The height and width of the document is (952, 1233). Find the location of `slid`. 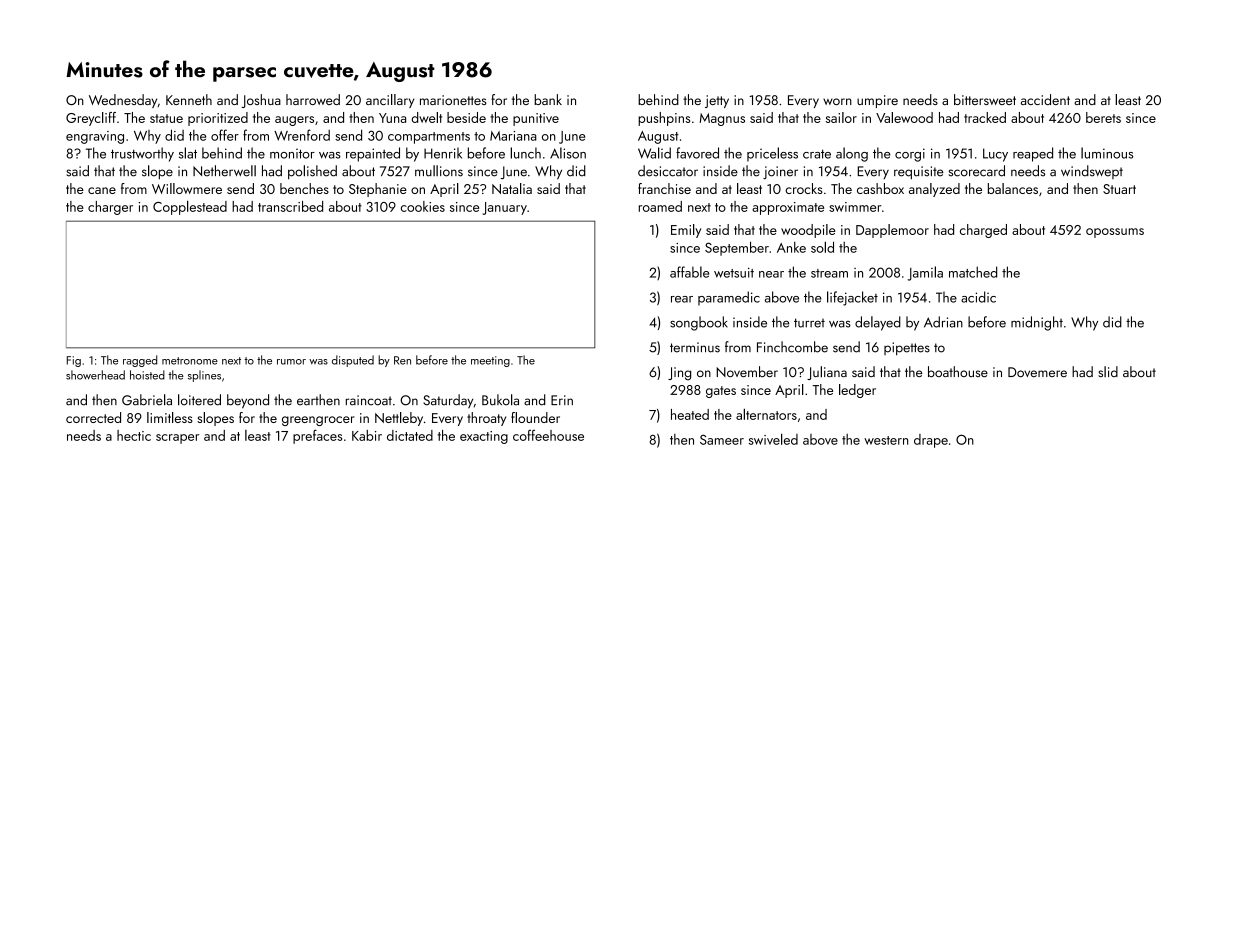

slid is located at coordinates (1108, 371).
